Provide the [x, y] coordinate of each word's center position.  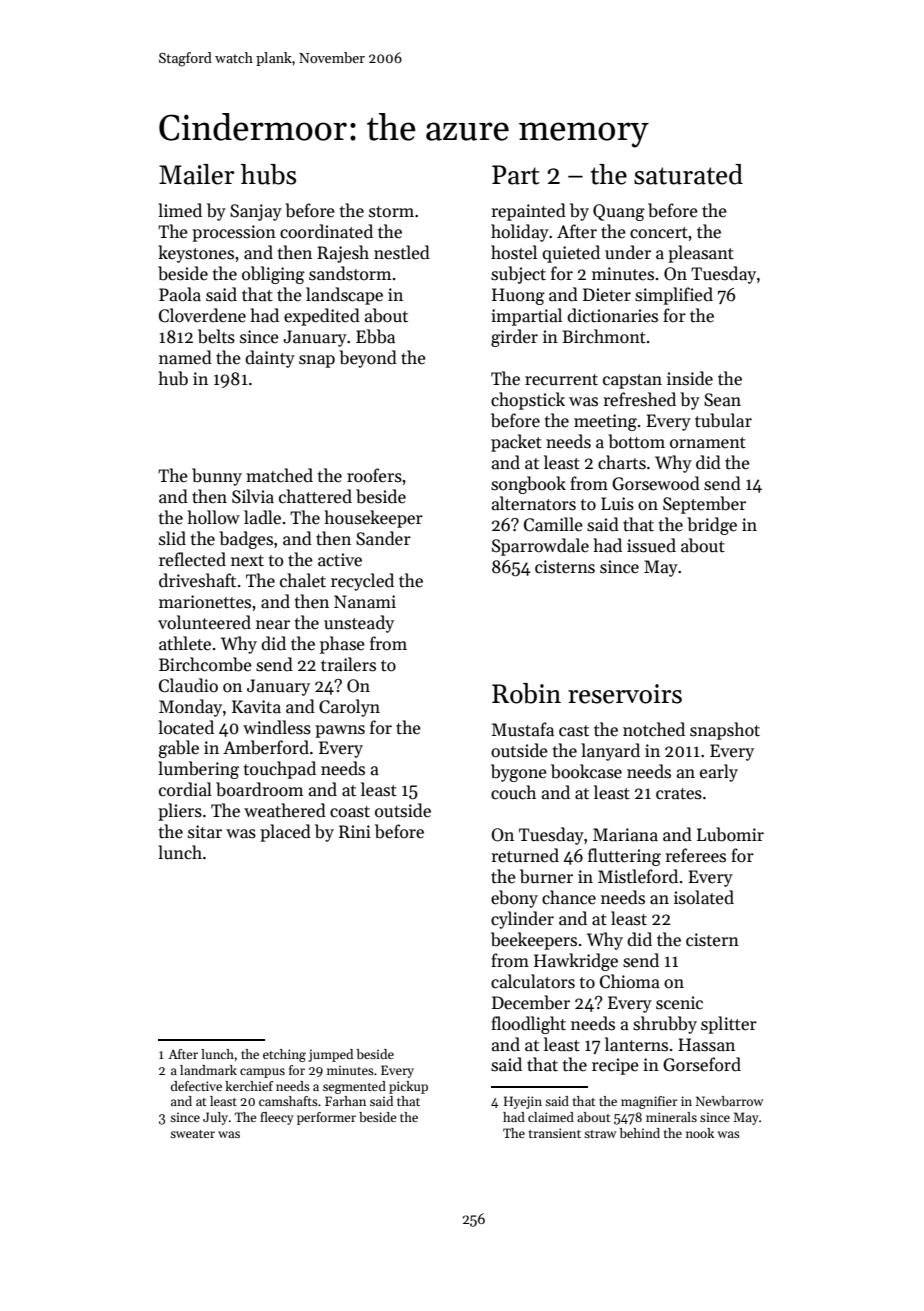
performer [326, 1118]
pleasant [701, 254]
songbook [528, 485]
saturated [688, 174]
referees [695, 855]
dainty [270, 359]
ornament [708, 443]
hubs [268, 174]
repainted [528, 212]
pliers [180, 812]
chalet [303, 580]
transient [555, 1133]
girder [514, 338]
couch [513, 792]
